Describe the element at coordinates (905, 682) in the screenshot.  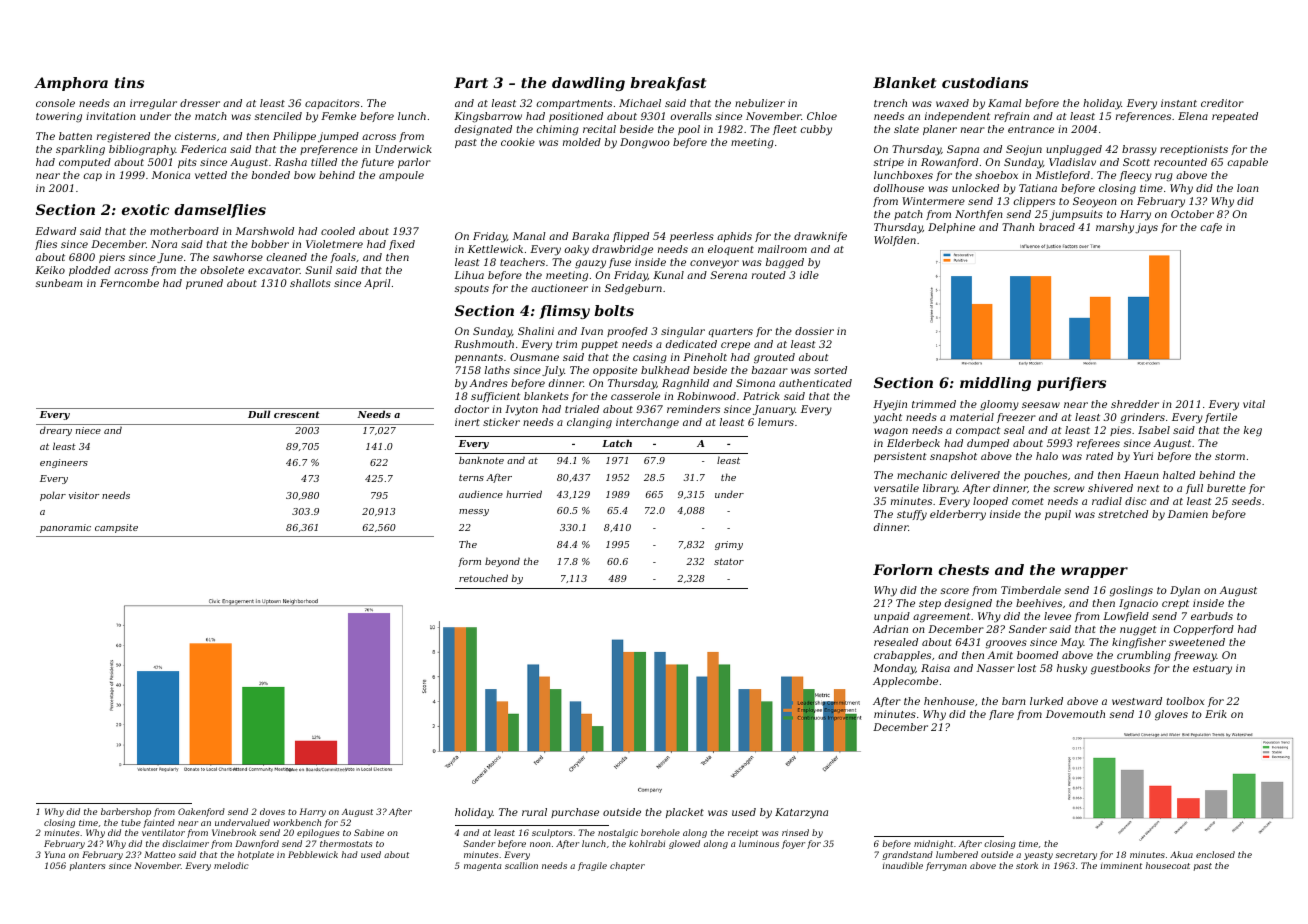
I see `Applecombe` at that location.
